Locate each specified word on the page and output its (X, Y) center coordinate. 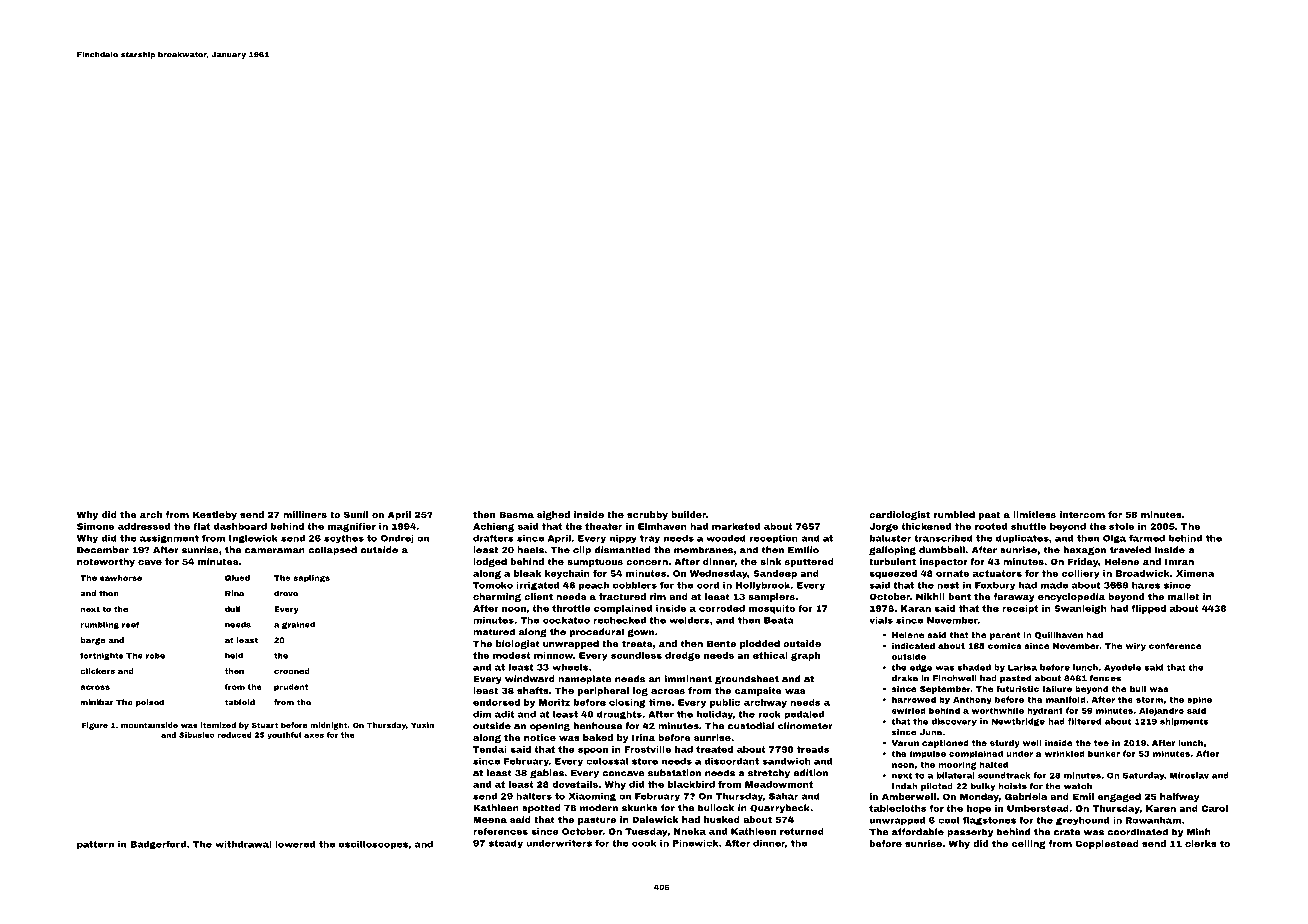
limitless (1034, 514)
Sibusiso (197, 735)
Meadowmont (779, 784)
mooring (957, 765)
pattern (95, 845)
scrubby (647, 515)
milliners (305, 514)
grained (298, 625)
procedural (597, 632)
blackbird (691, 784)
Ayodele (1122, 668)
